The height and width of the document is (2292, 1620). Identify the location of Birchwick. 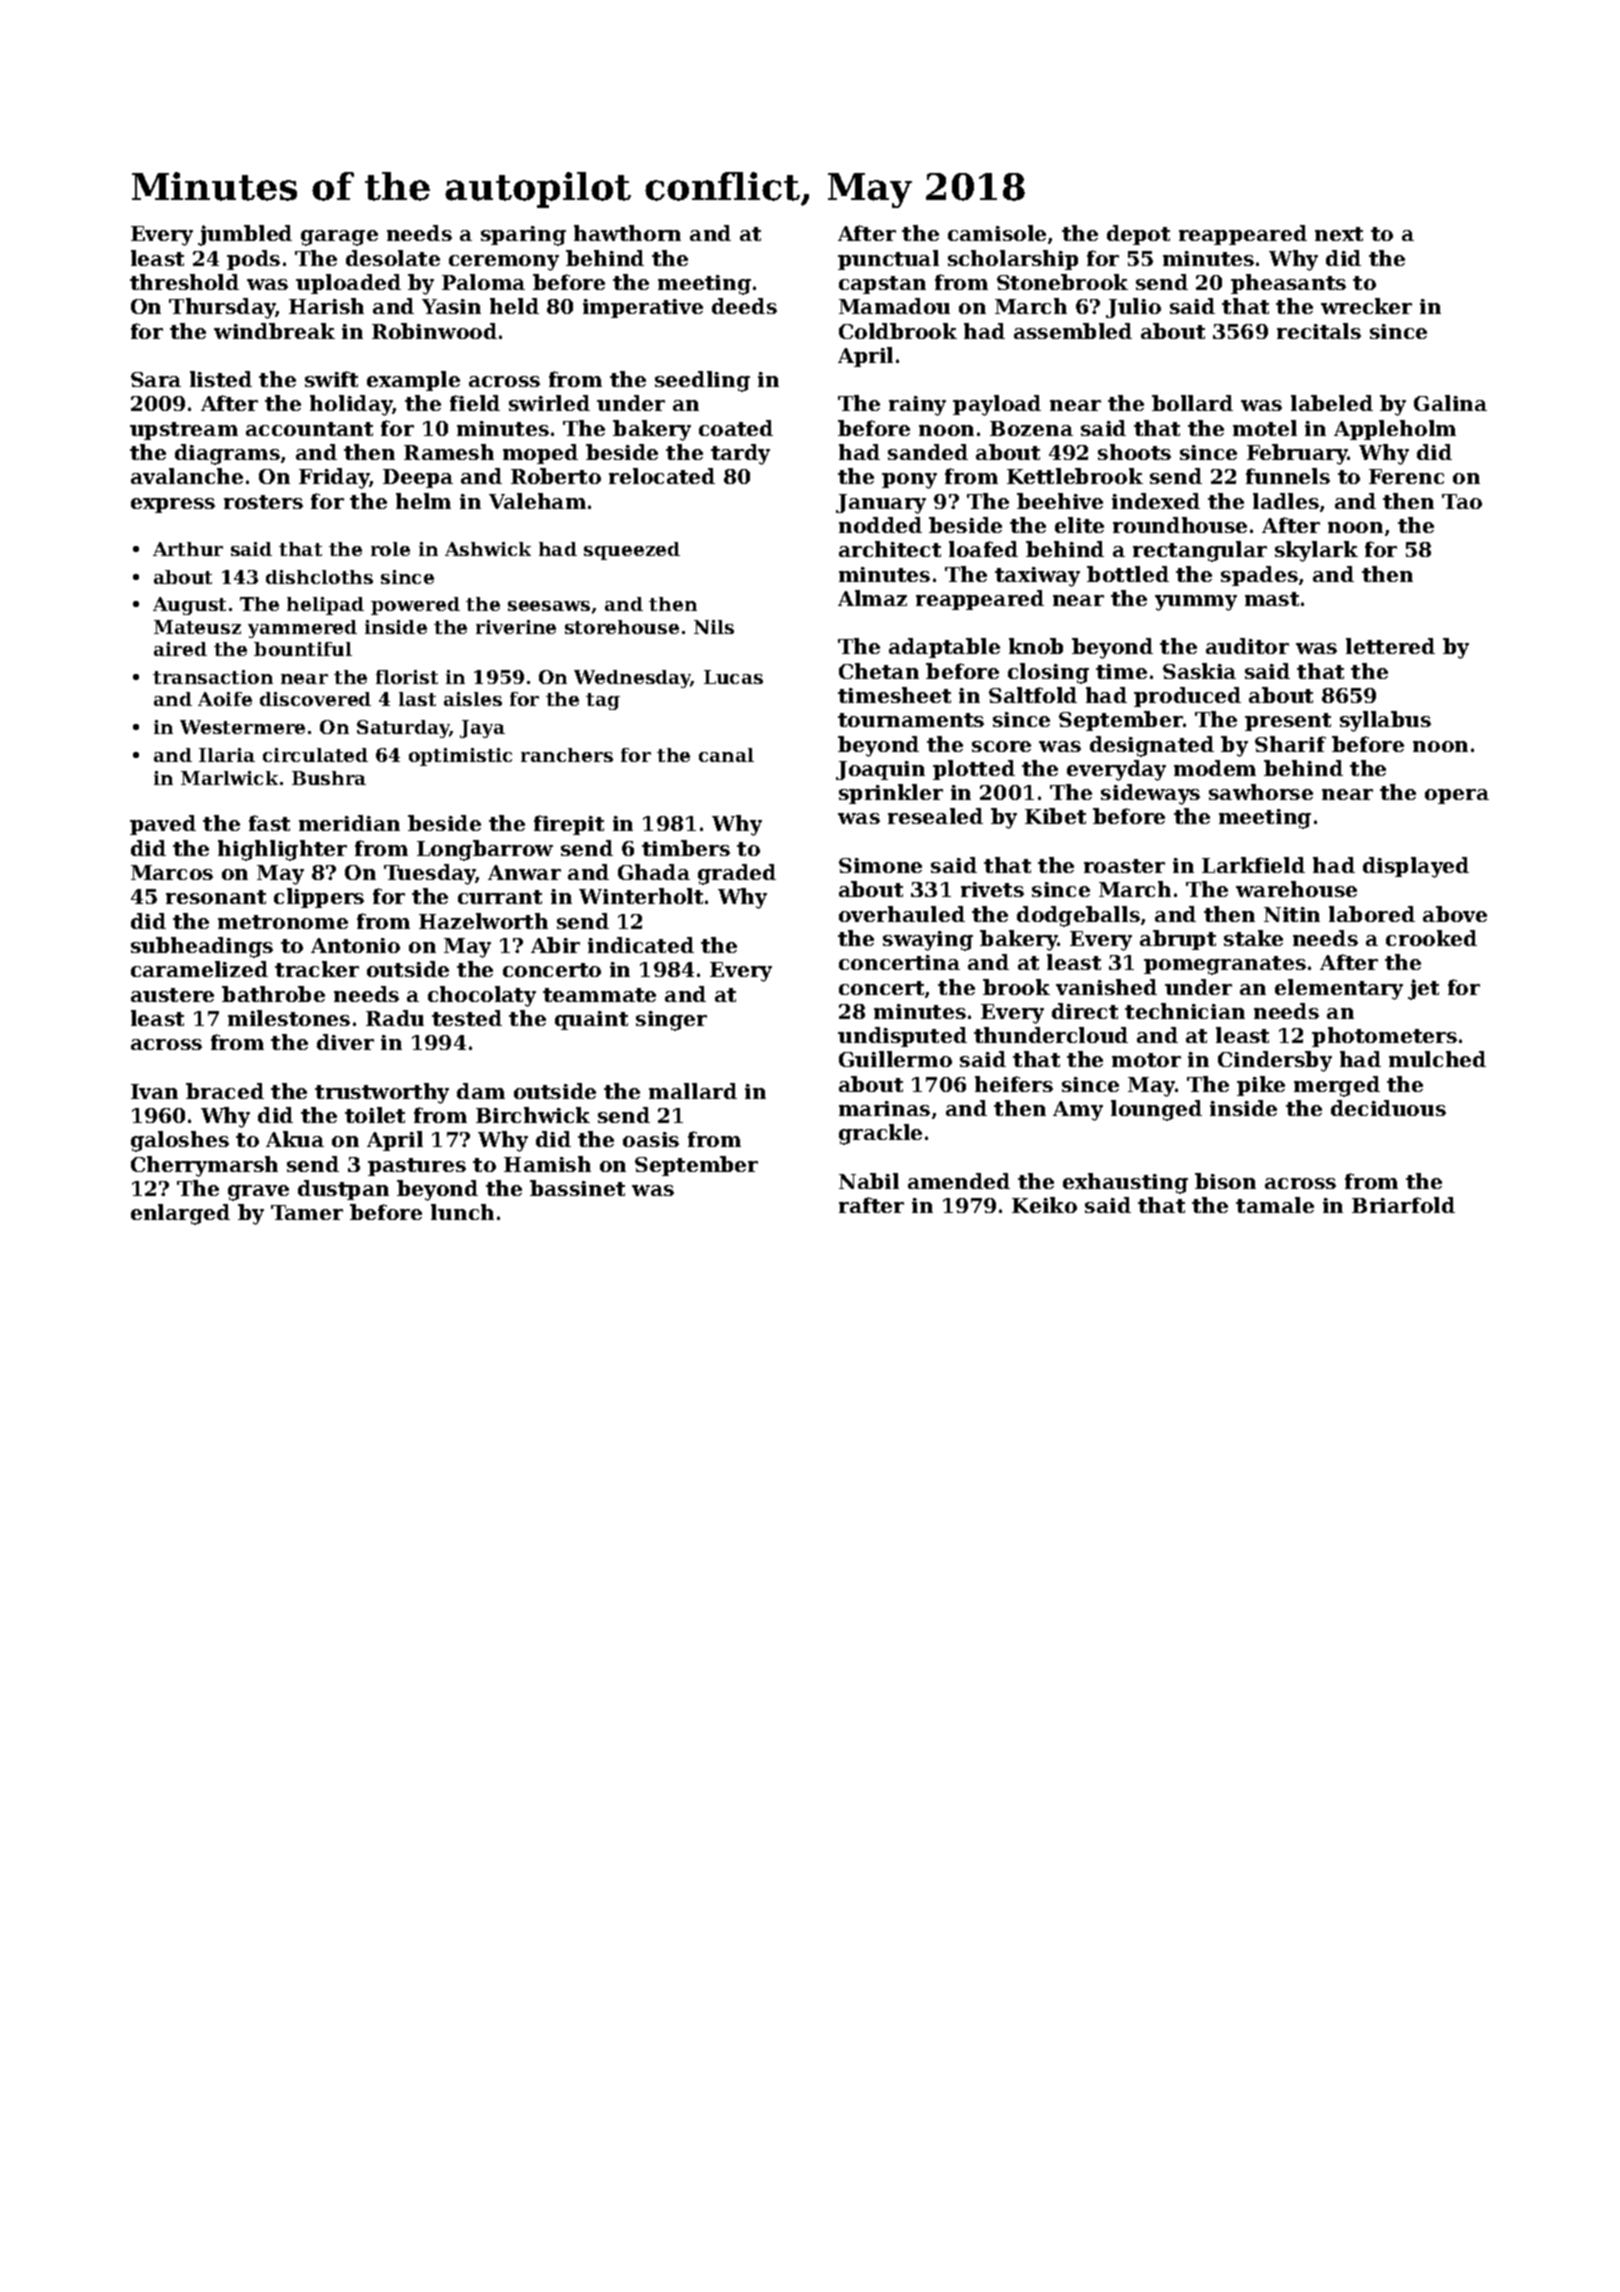
(533, 1115).
